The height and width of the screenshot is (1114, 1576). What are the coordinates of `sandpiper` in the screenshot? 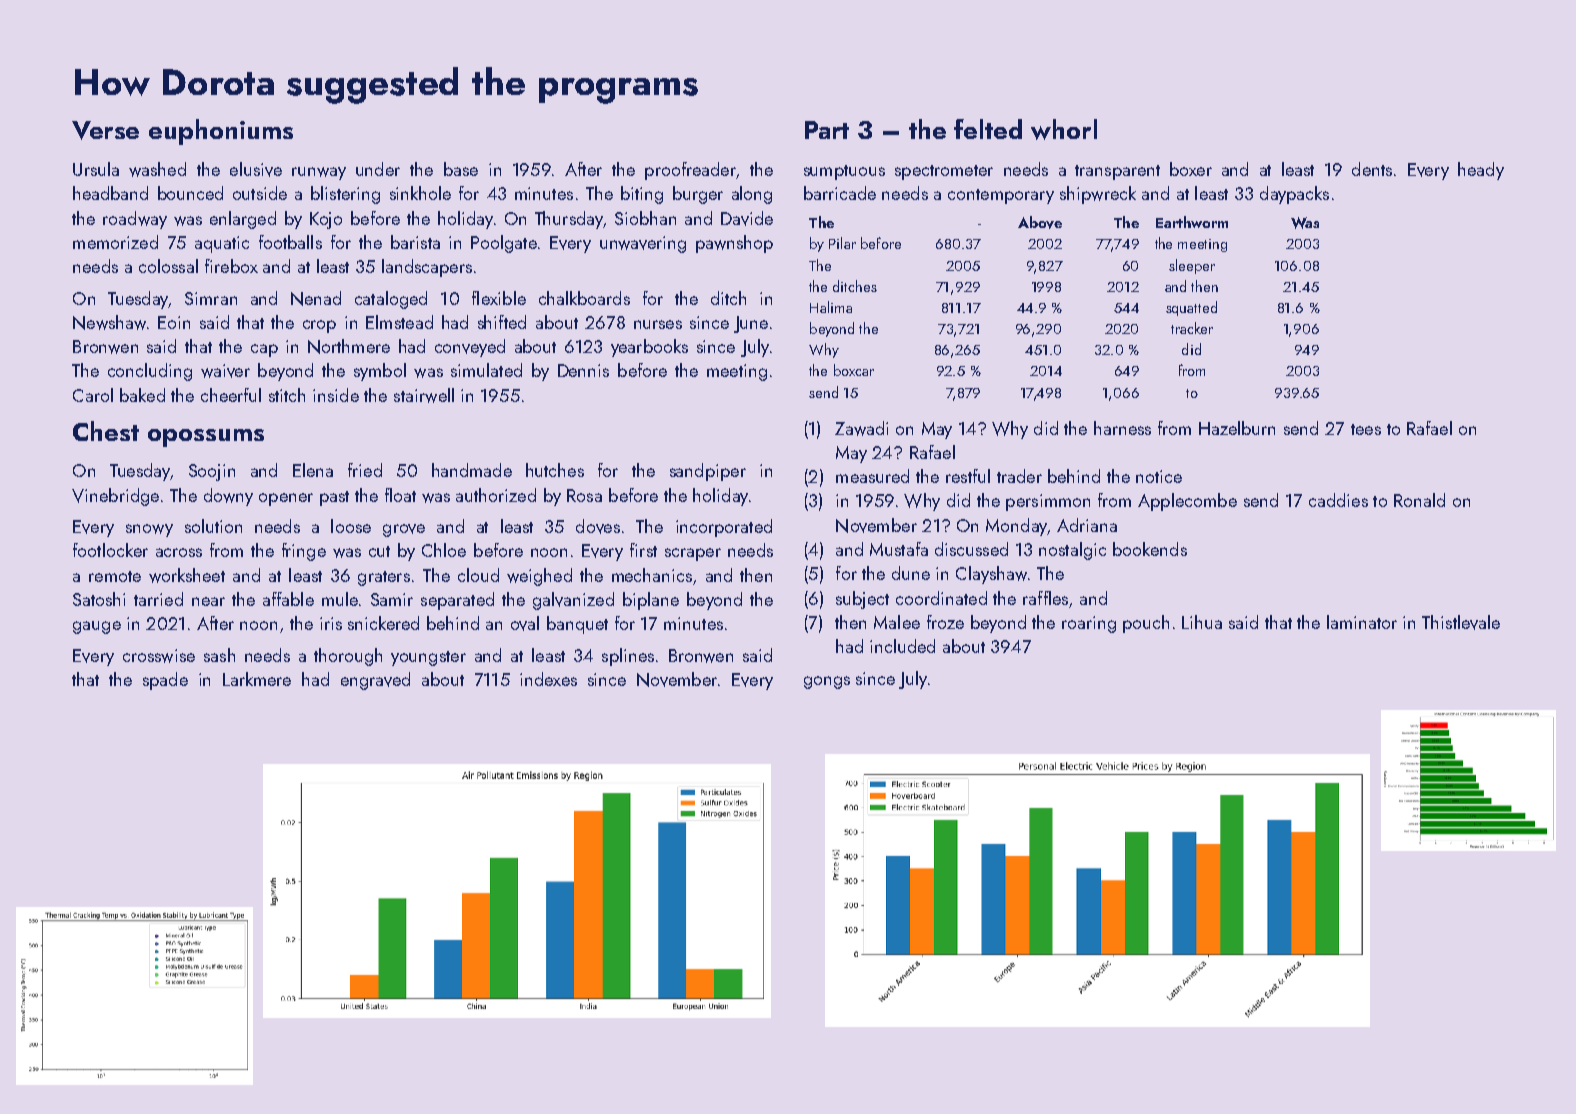 It's located at (708, 472).
